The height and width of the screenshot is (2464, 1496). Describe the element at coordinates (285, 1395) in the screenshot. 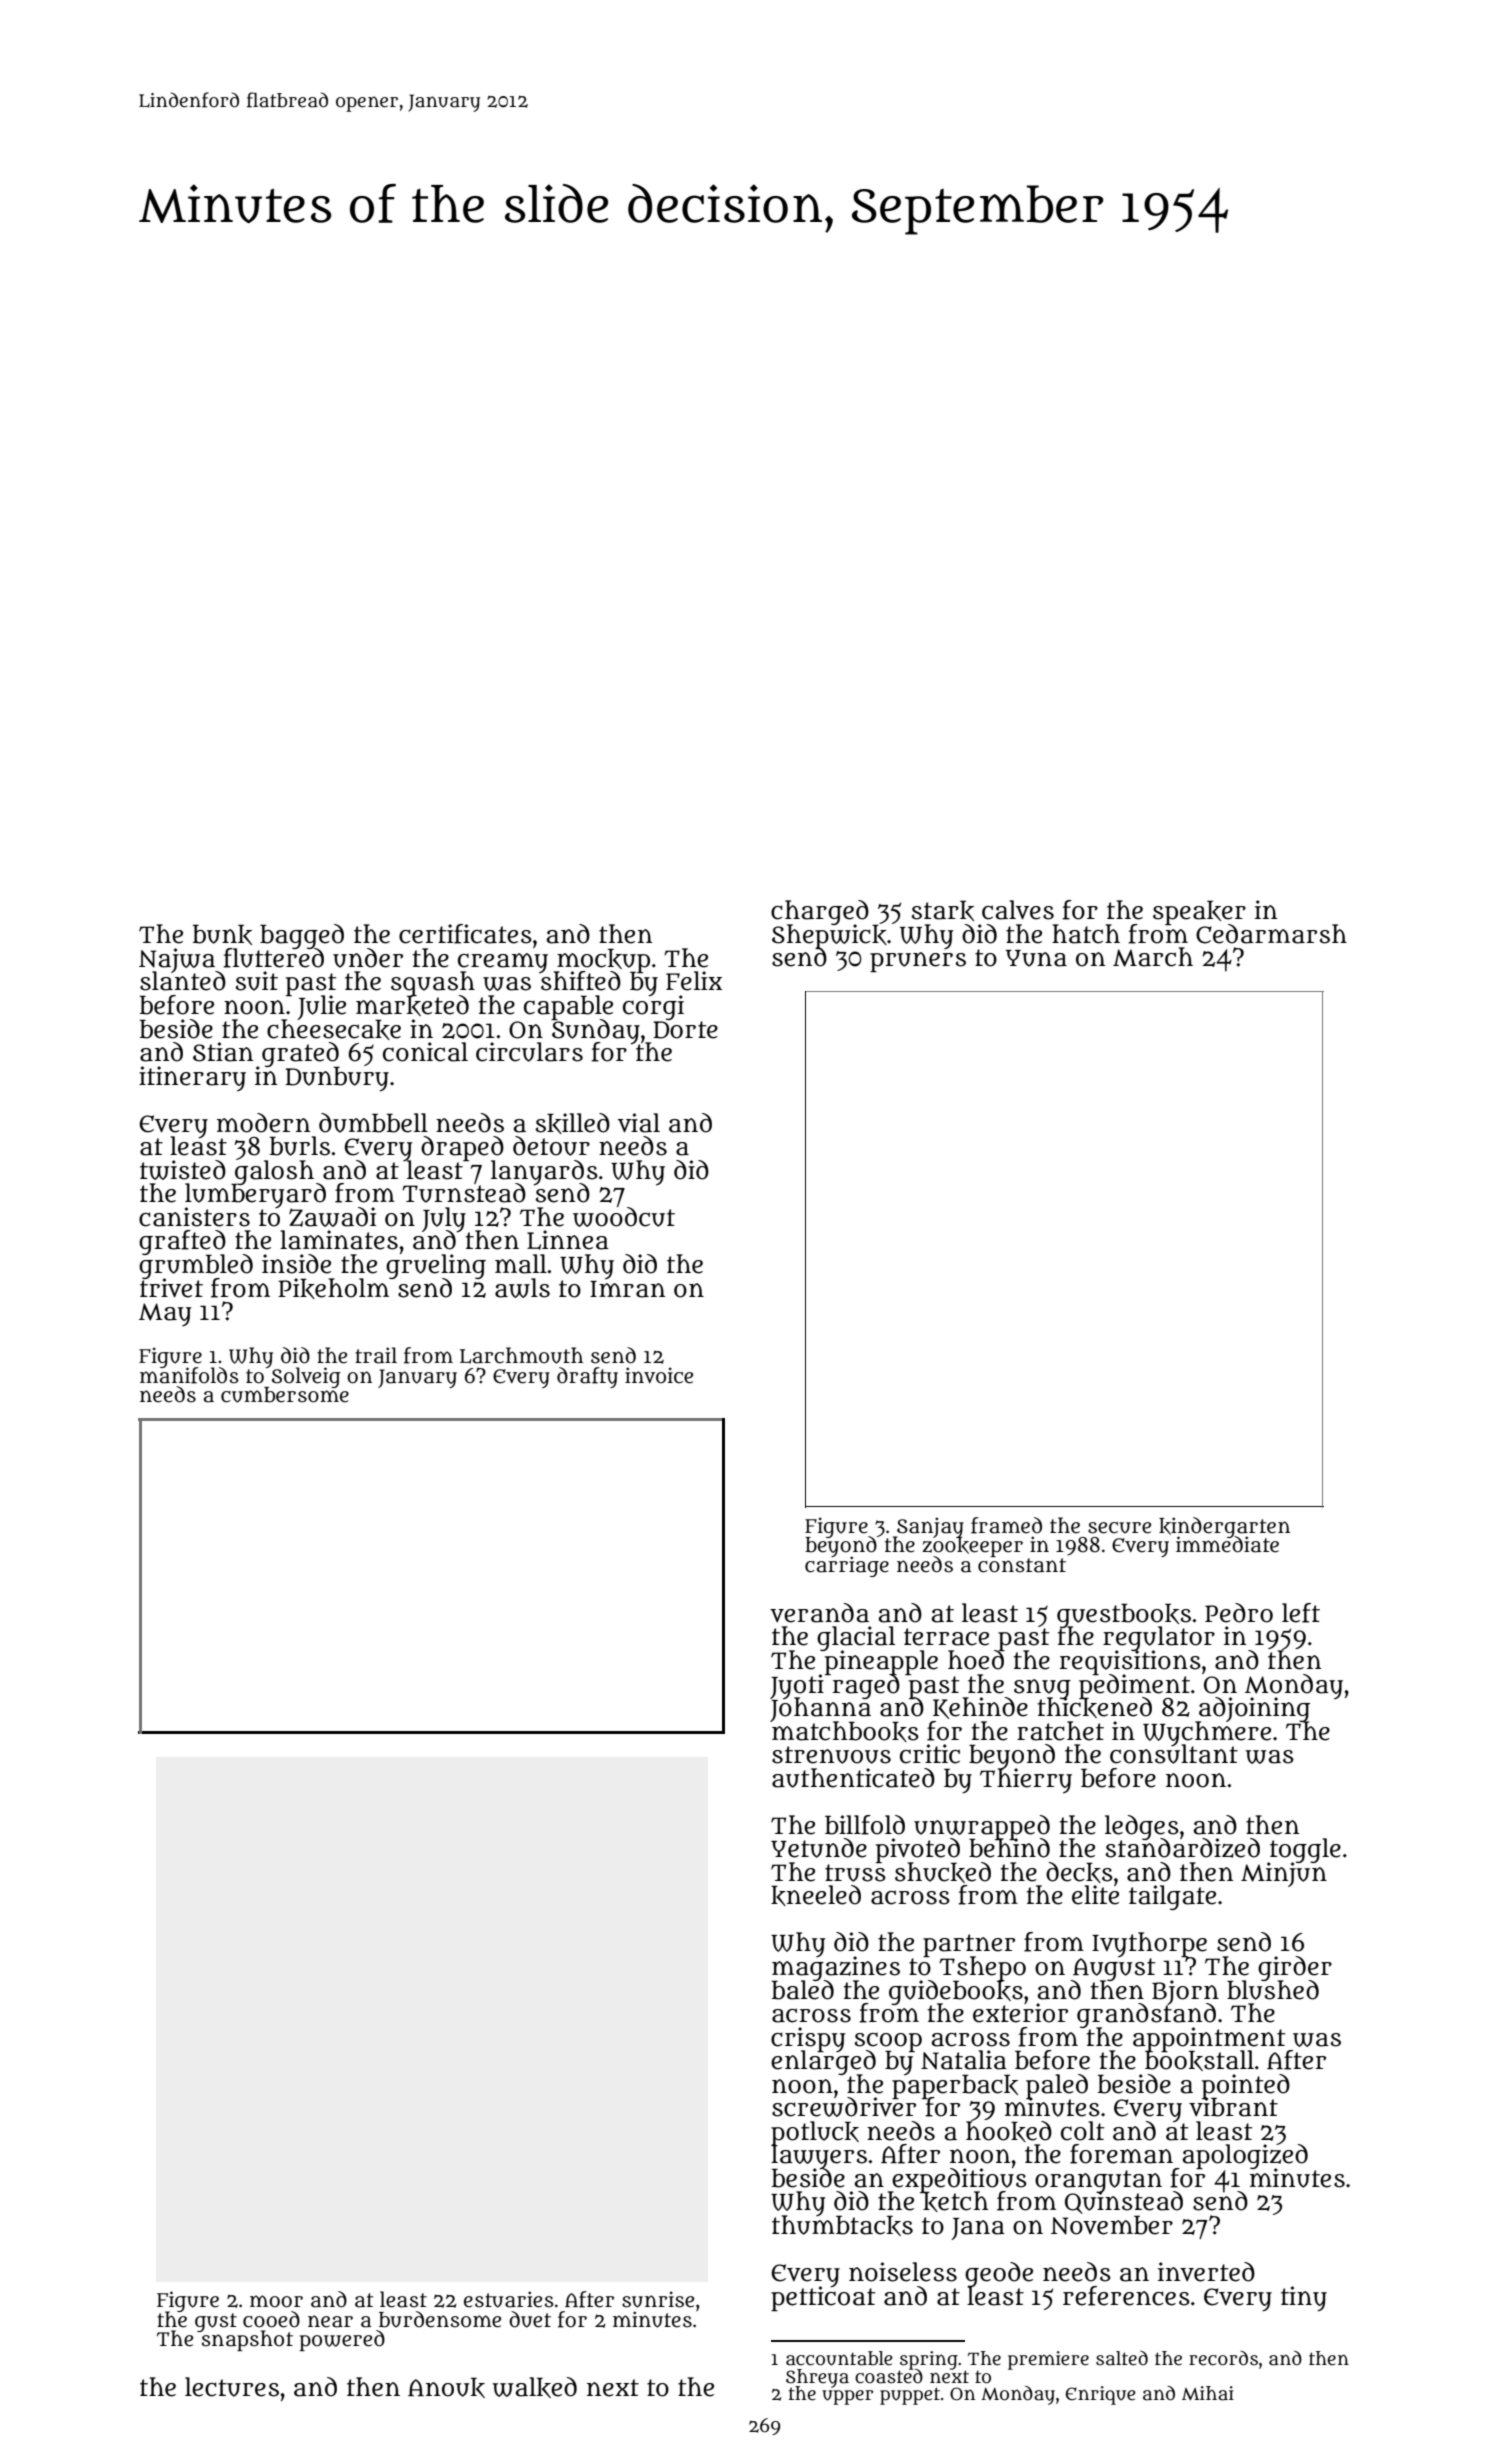

I see `cumbersome` at that location.
